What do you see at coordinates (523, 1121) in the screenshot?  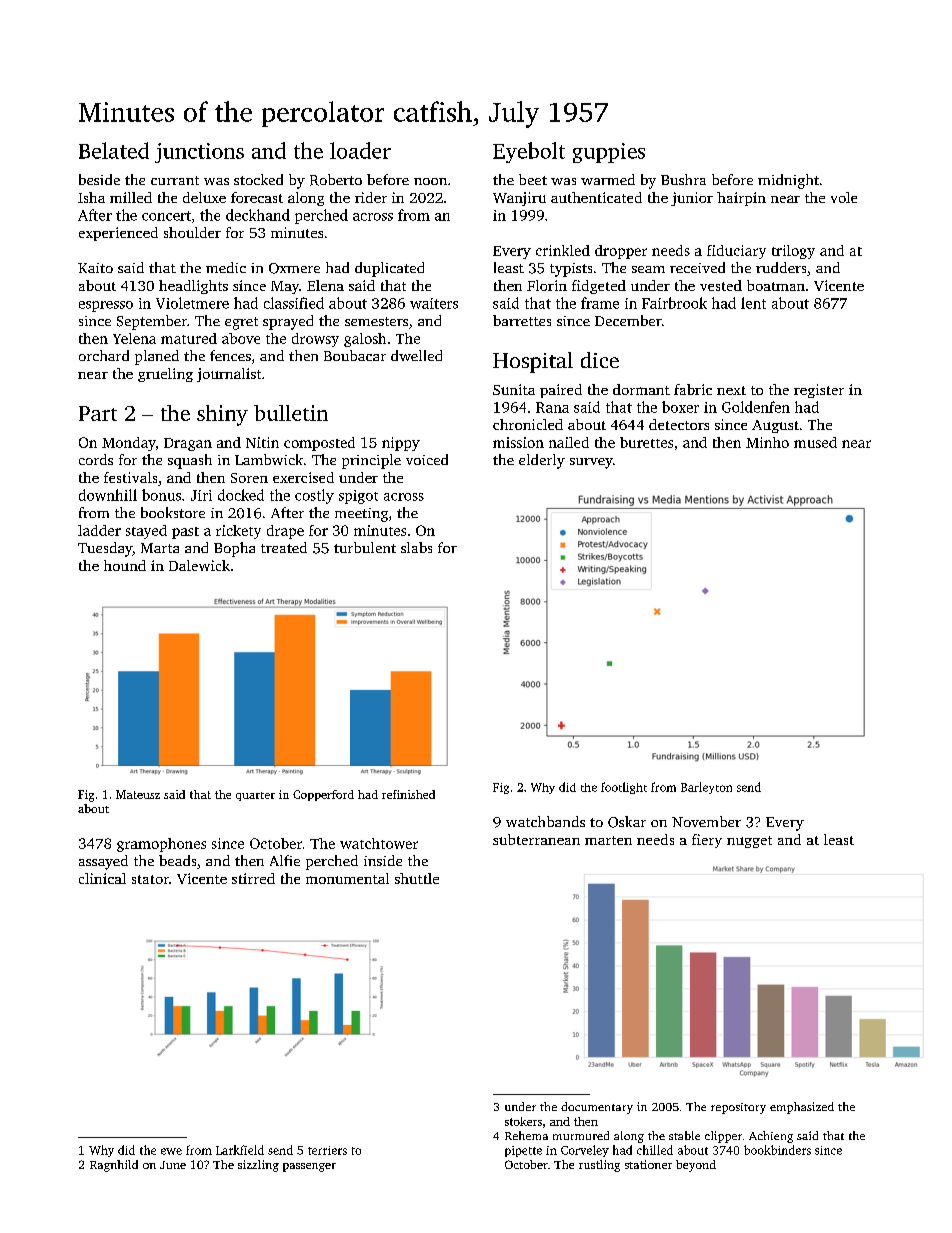 I see `stokers` at bounding box center [523, 1121].
